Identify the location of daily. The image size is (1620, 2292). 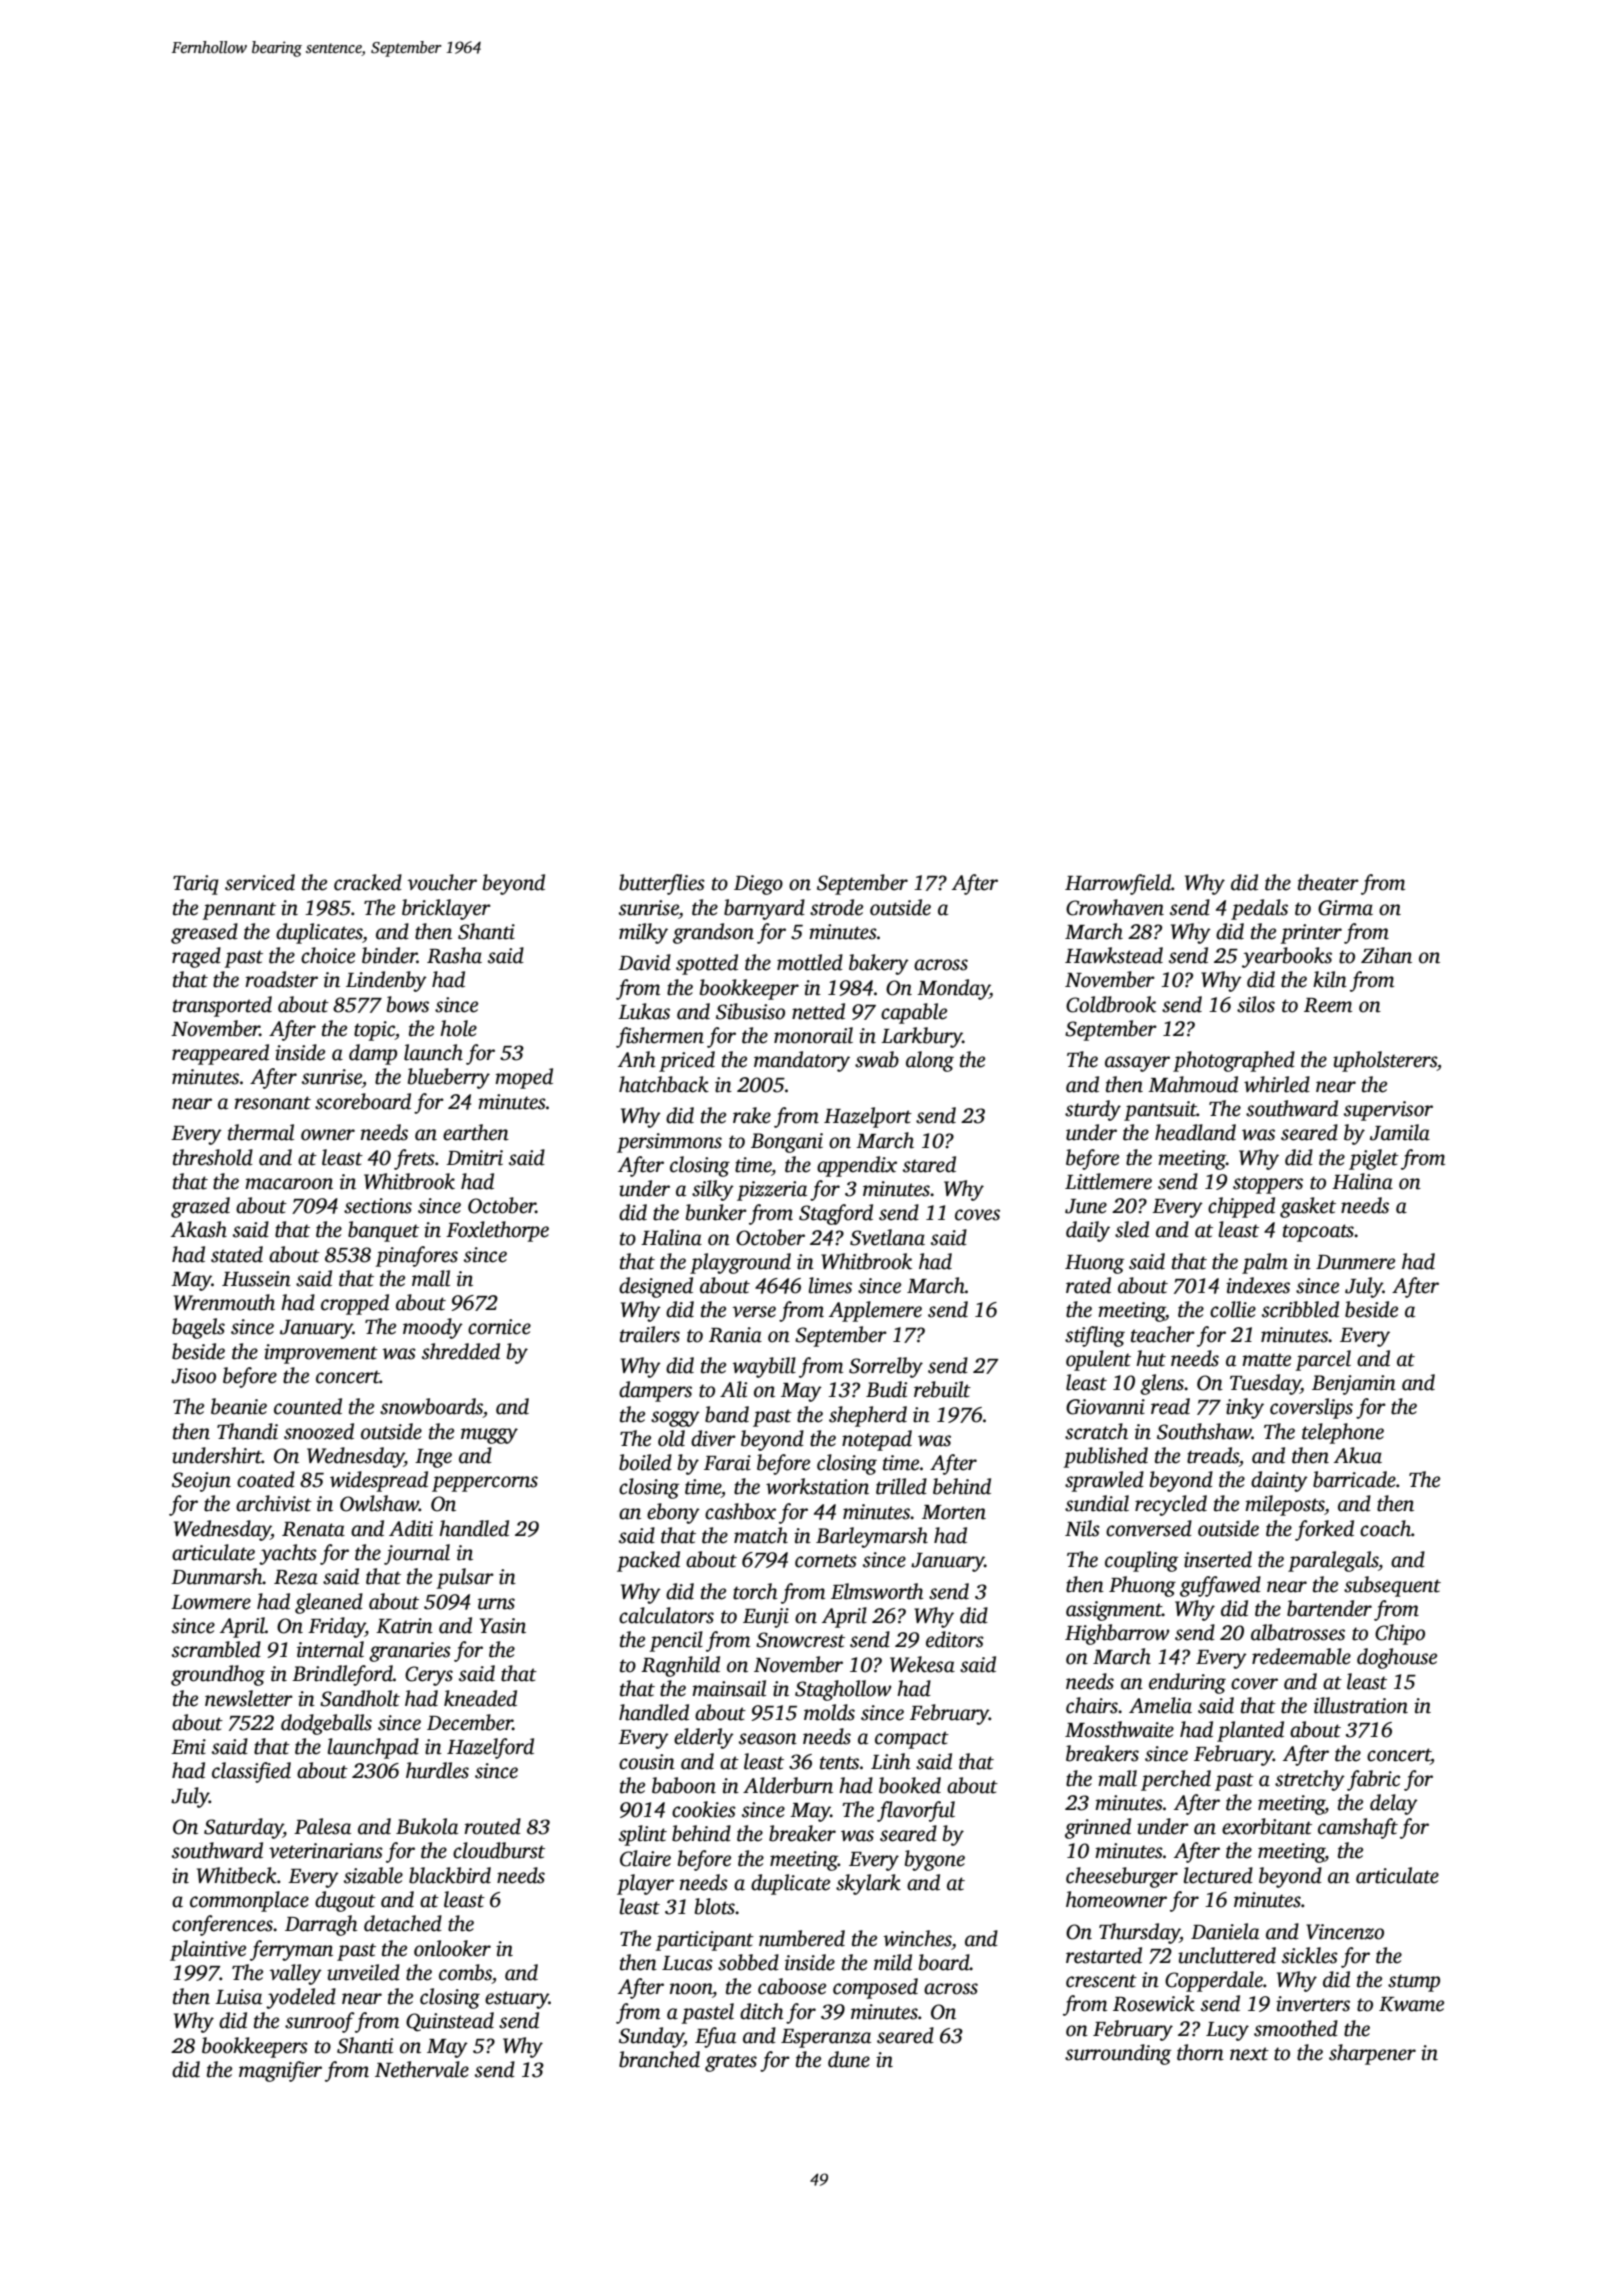
(1088, 1231).
